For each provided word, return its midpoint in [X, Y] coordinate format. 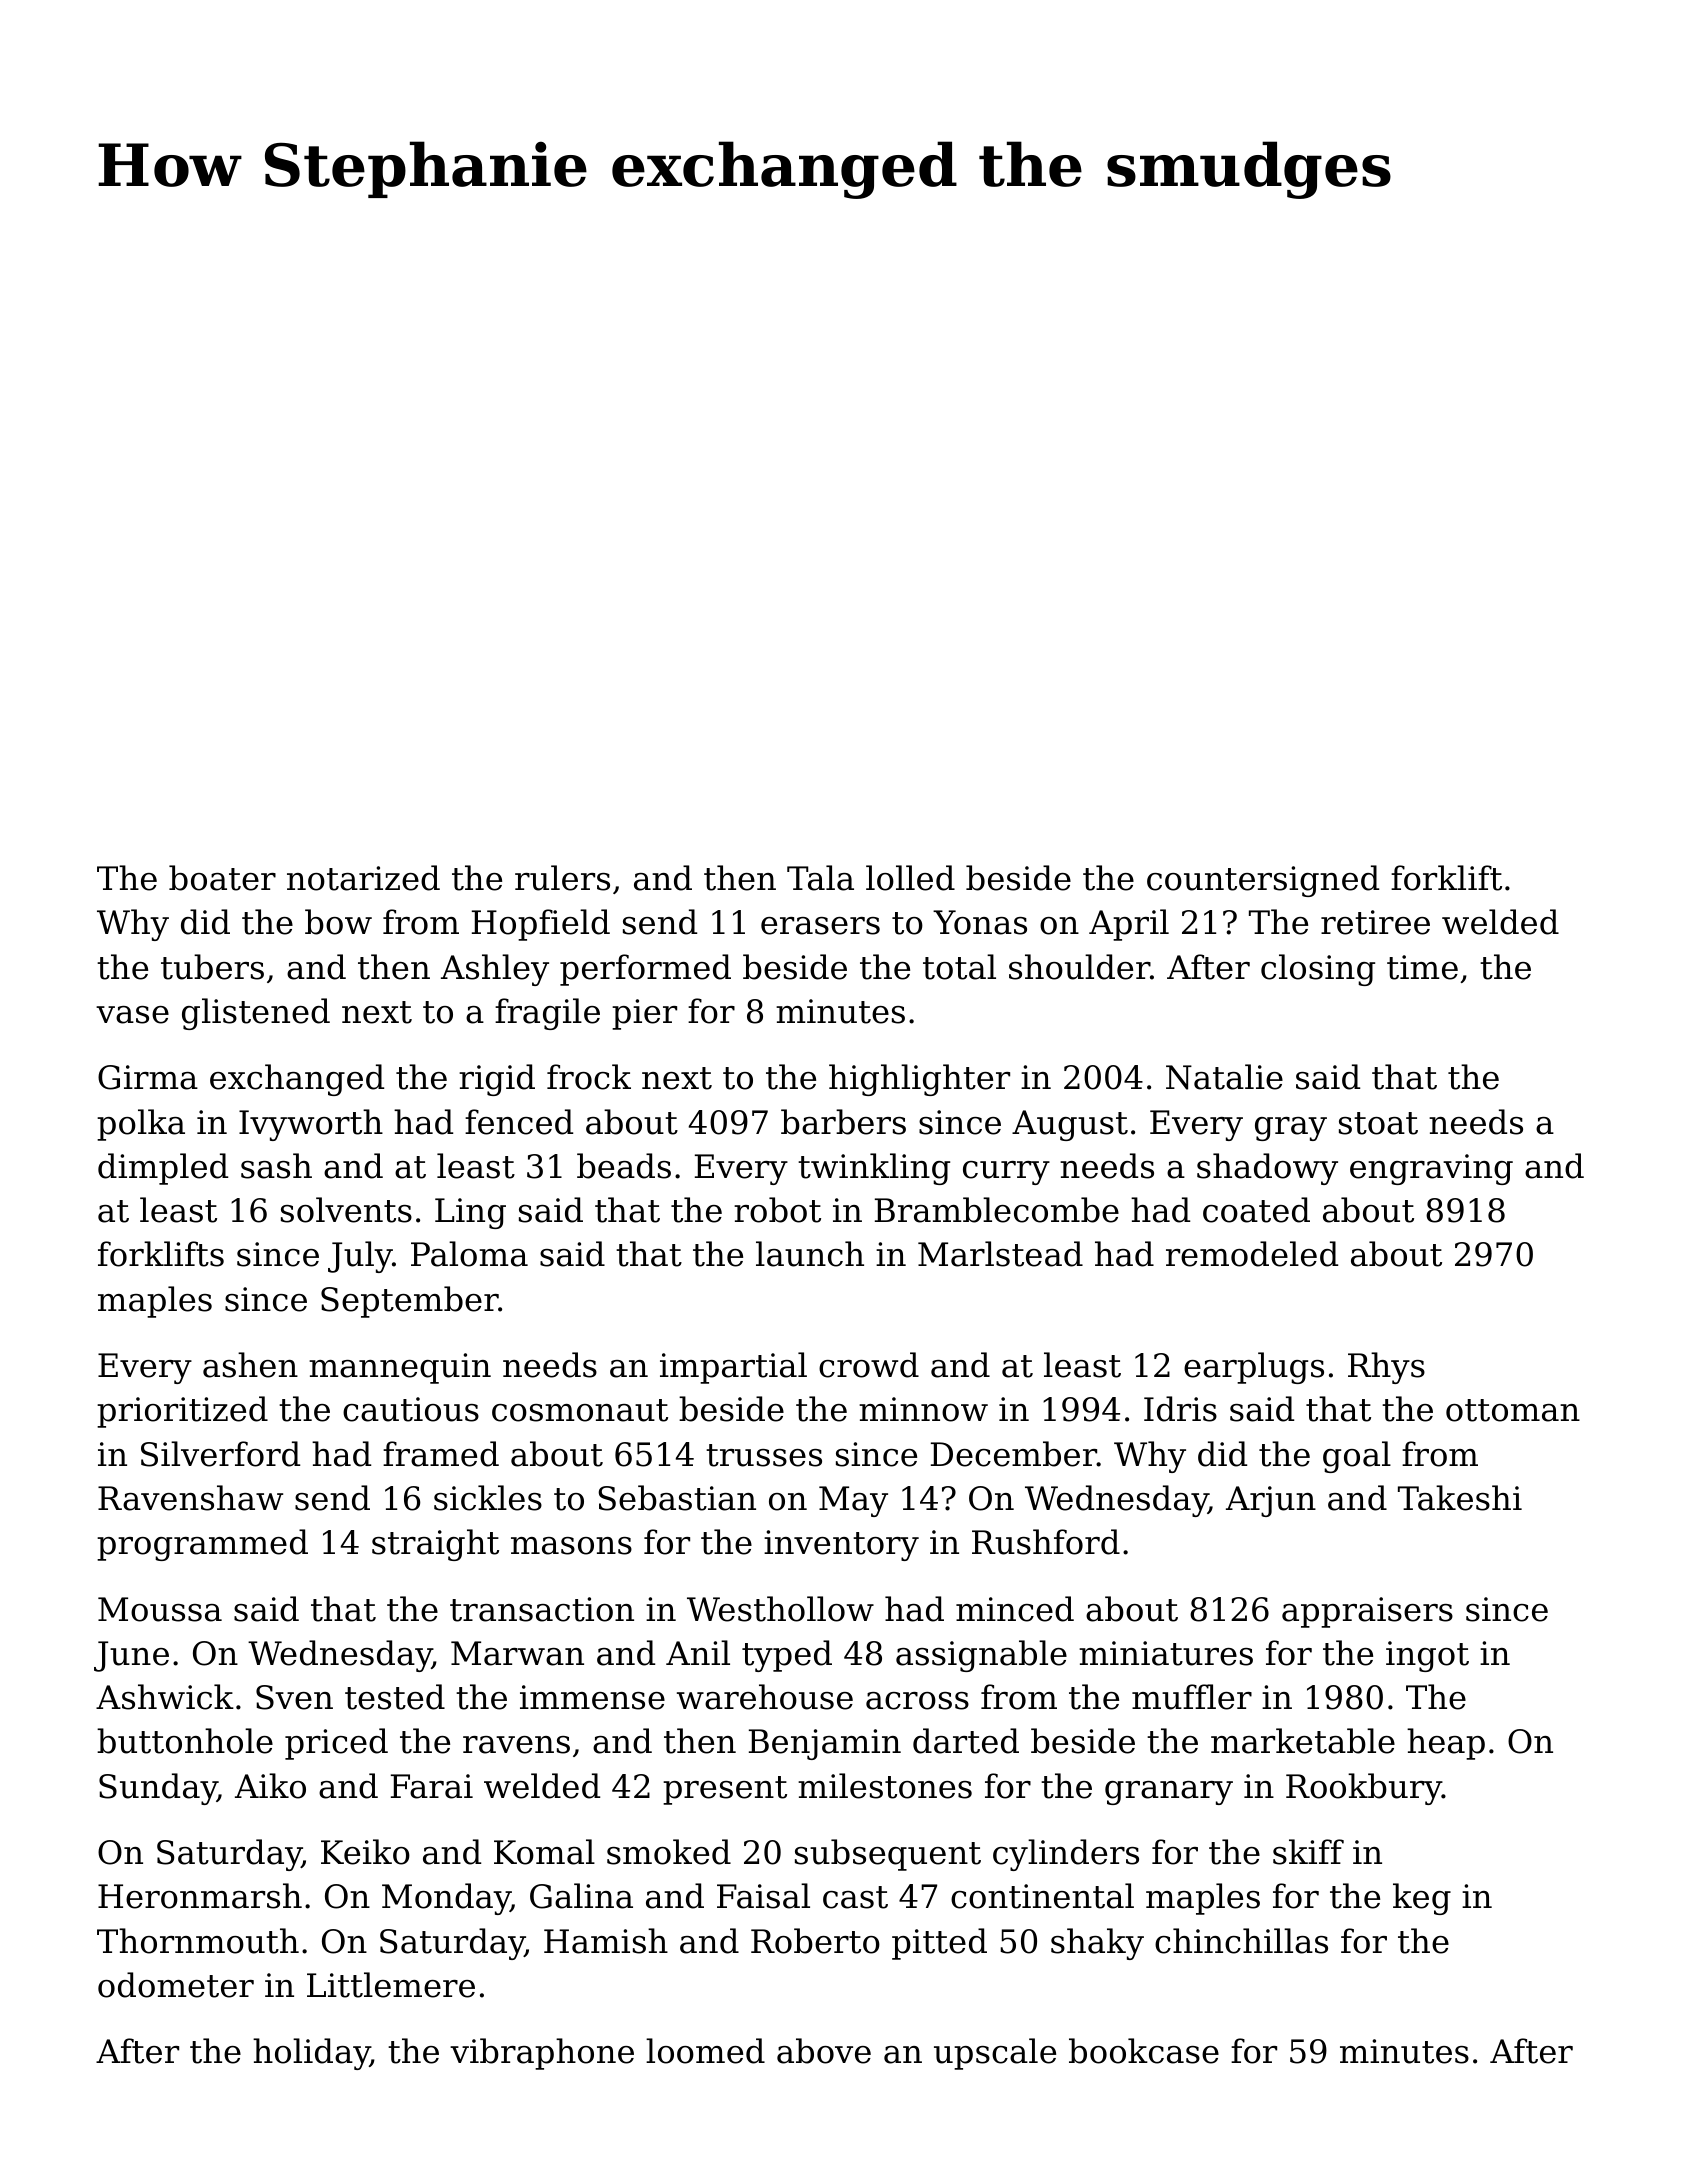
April [1129, 925]
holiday [311, 2054]
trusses [764, 1455]
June [131, 1656]
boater [222, 878]
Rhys [1386, 1368]
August [1070, 1125]
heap [1446, 1744]
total [959, 967]
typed [787, 1656]
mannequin [400, 1368]
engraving [1431, 1169]
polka [141, 1125]
